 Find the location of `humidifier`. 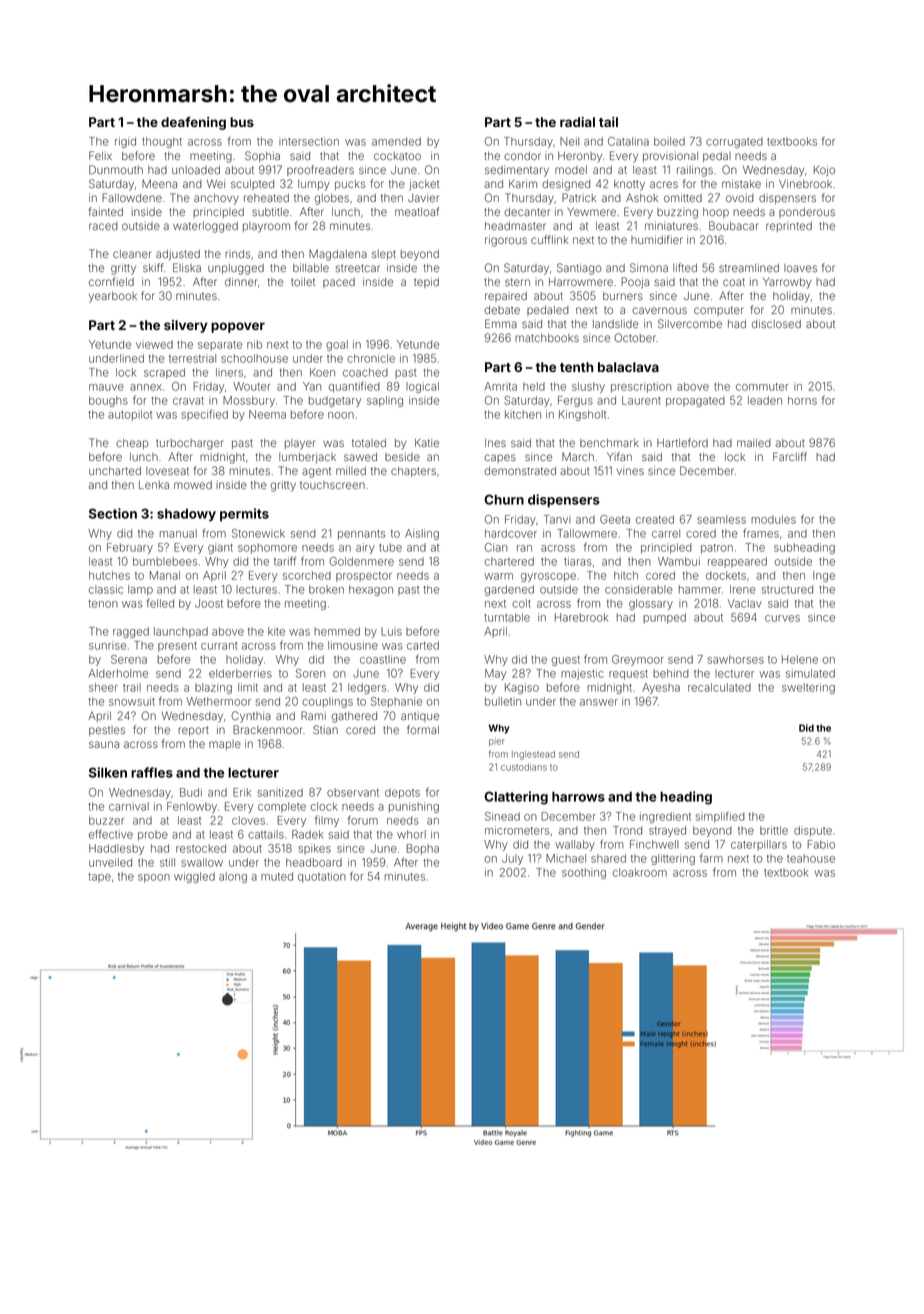

humidifier is located at coordinates (657, 239).
